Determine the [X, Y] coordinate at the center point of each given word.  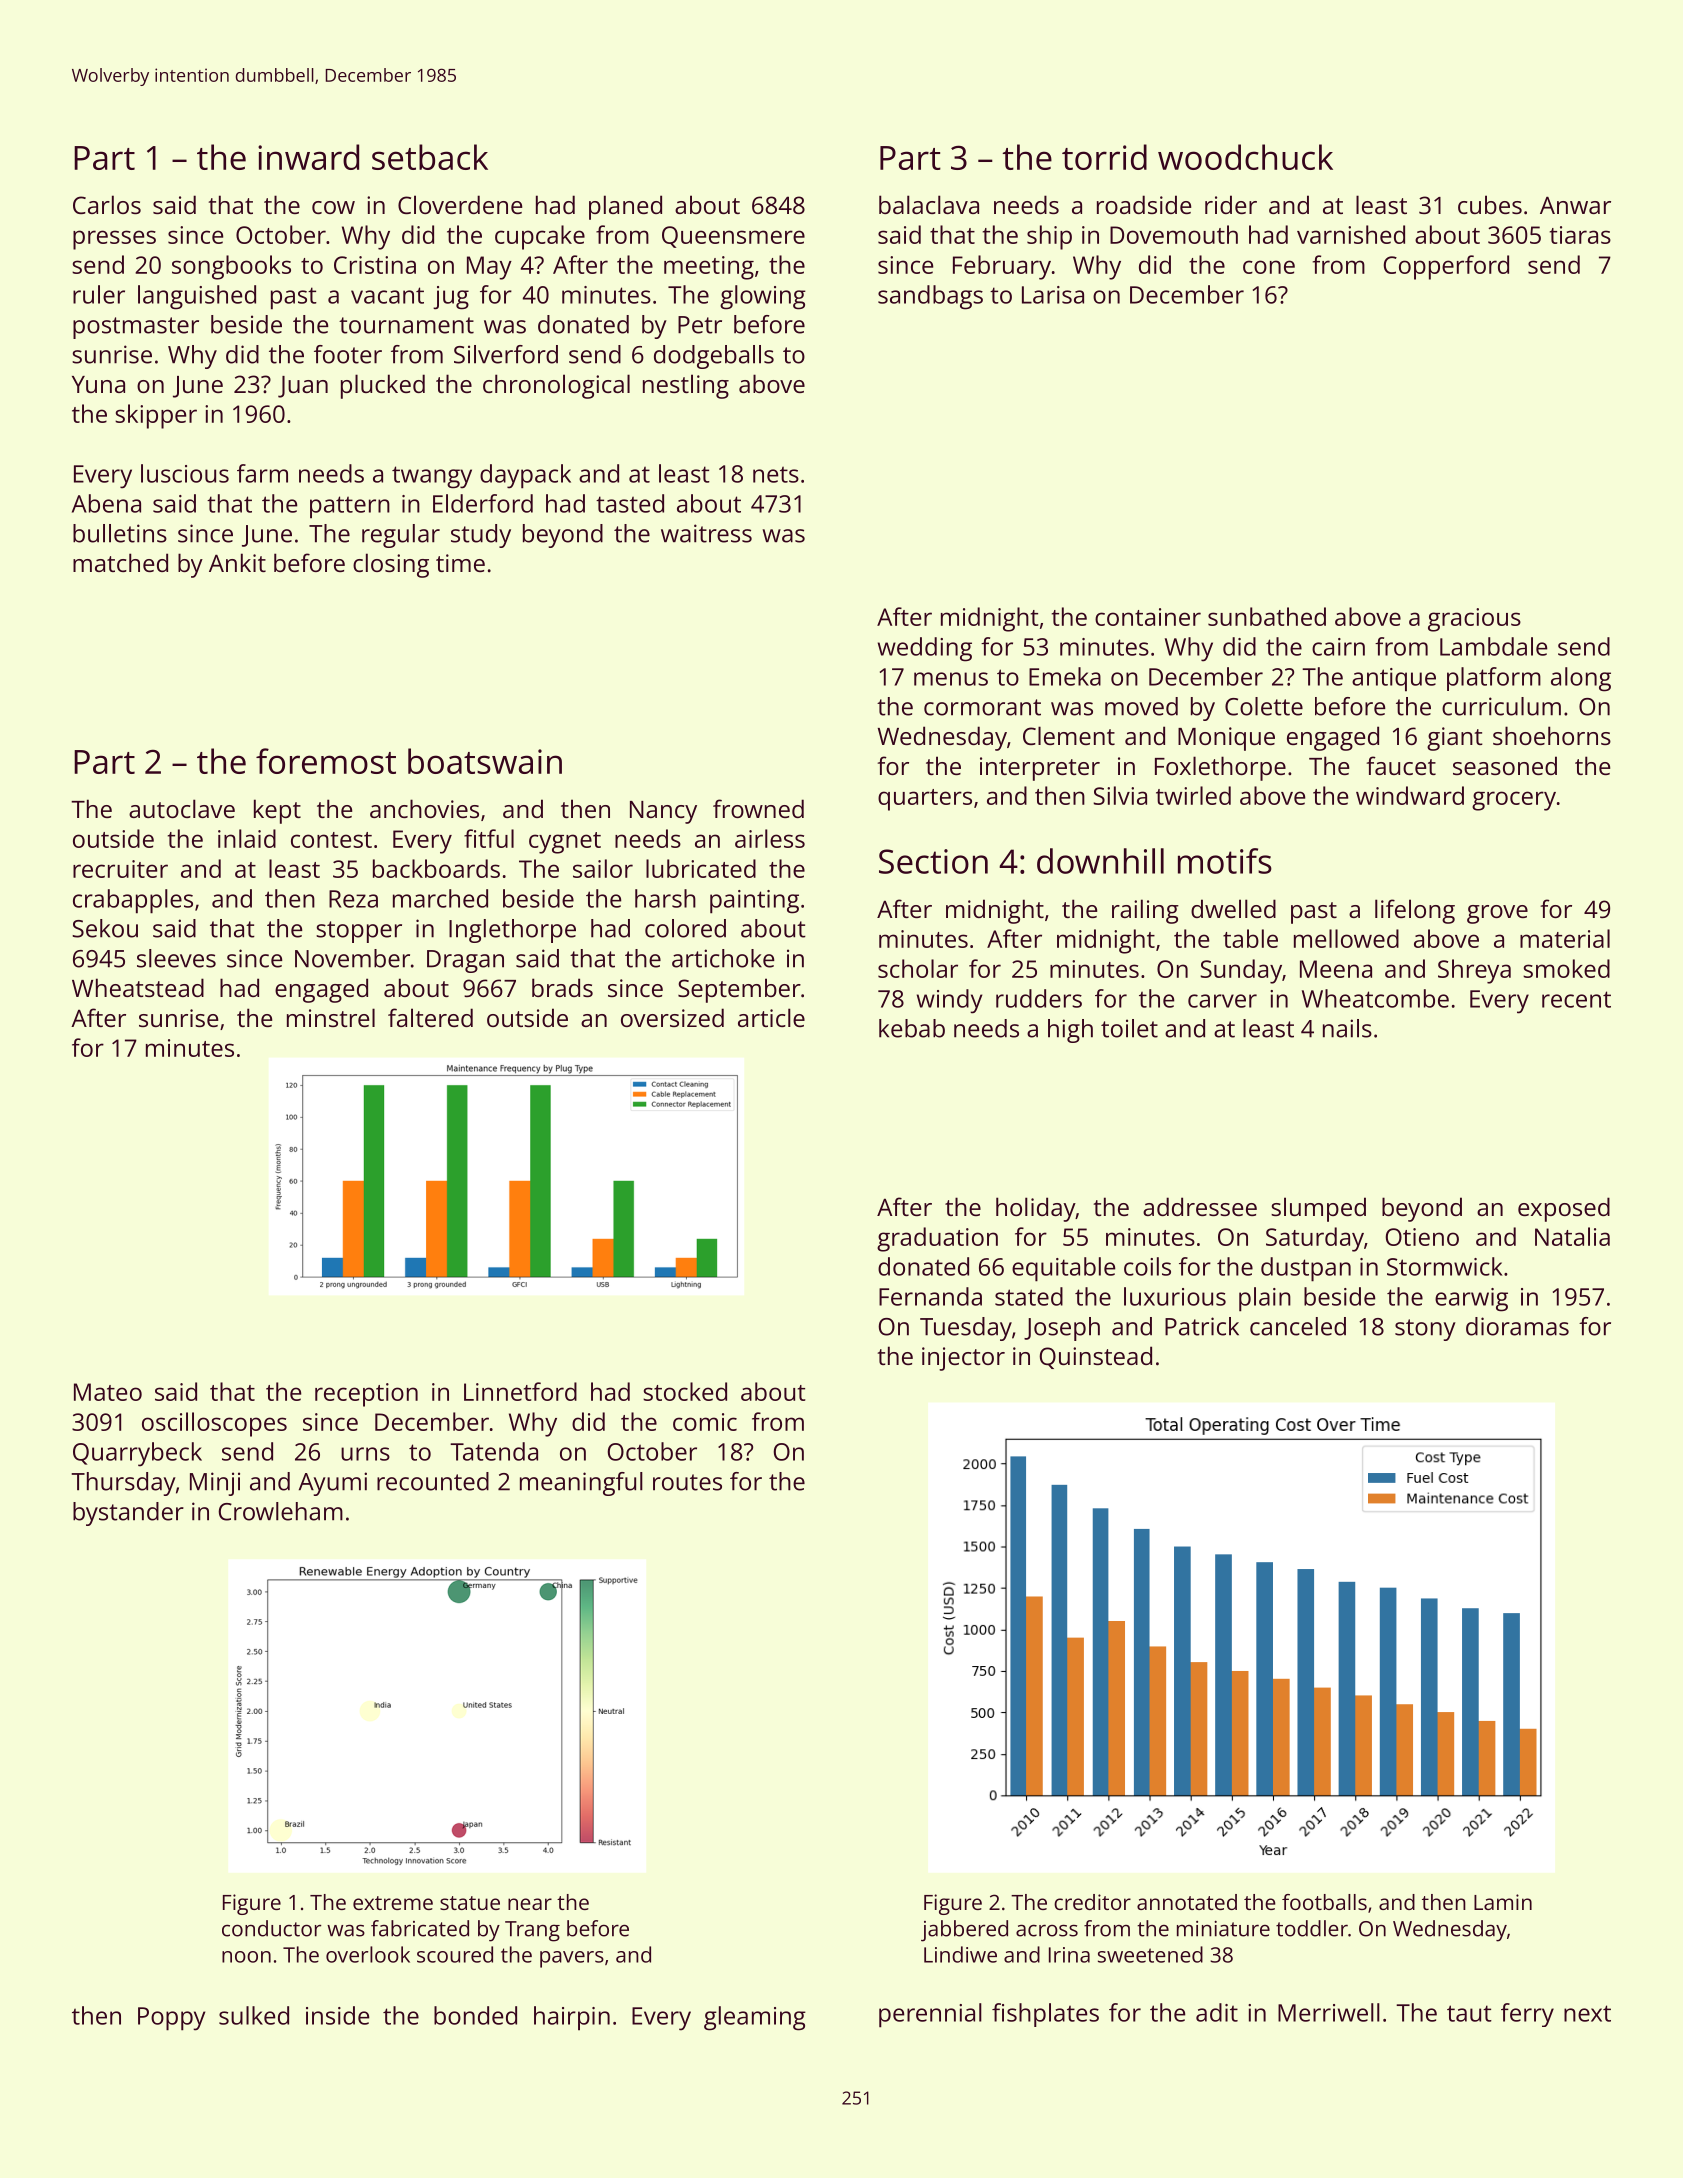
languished [197, 297]
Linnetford [520, 1391]
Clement [1069, 735]
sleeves [176, 958]
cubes [1490, 204]
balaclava [929, 204]
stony [1425, 1330]
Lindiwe [960, 1954]
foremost [326, 761]
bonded [475, 2015]
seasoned [1505, 765]
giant [1455, 739]
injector [963, 1359]
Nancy [663, 812]
